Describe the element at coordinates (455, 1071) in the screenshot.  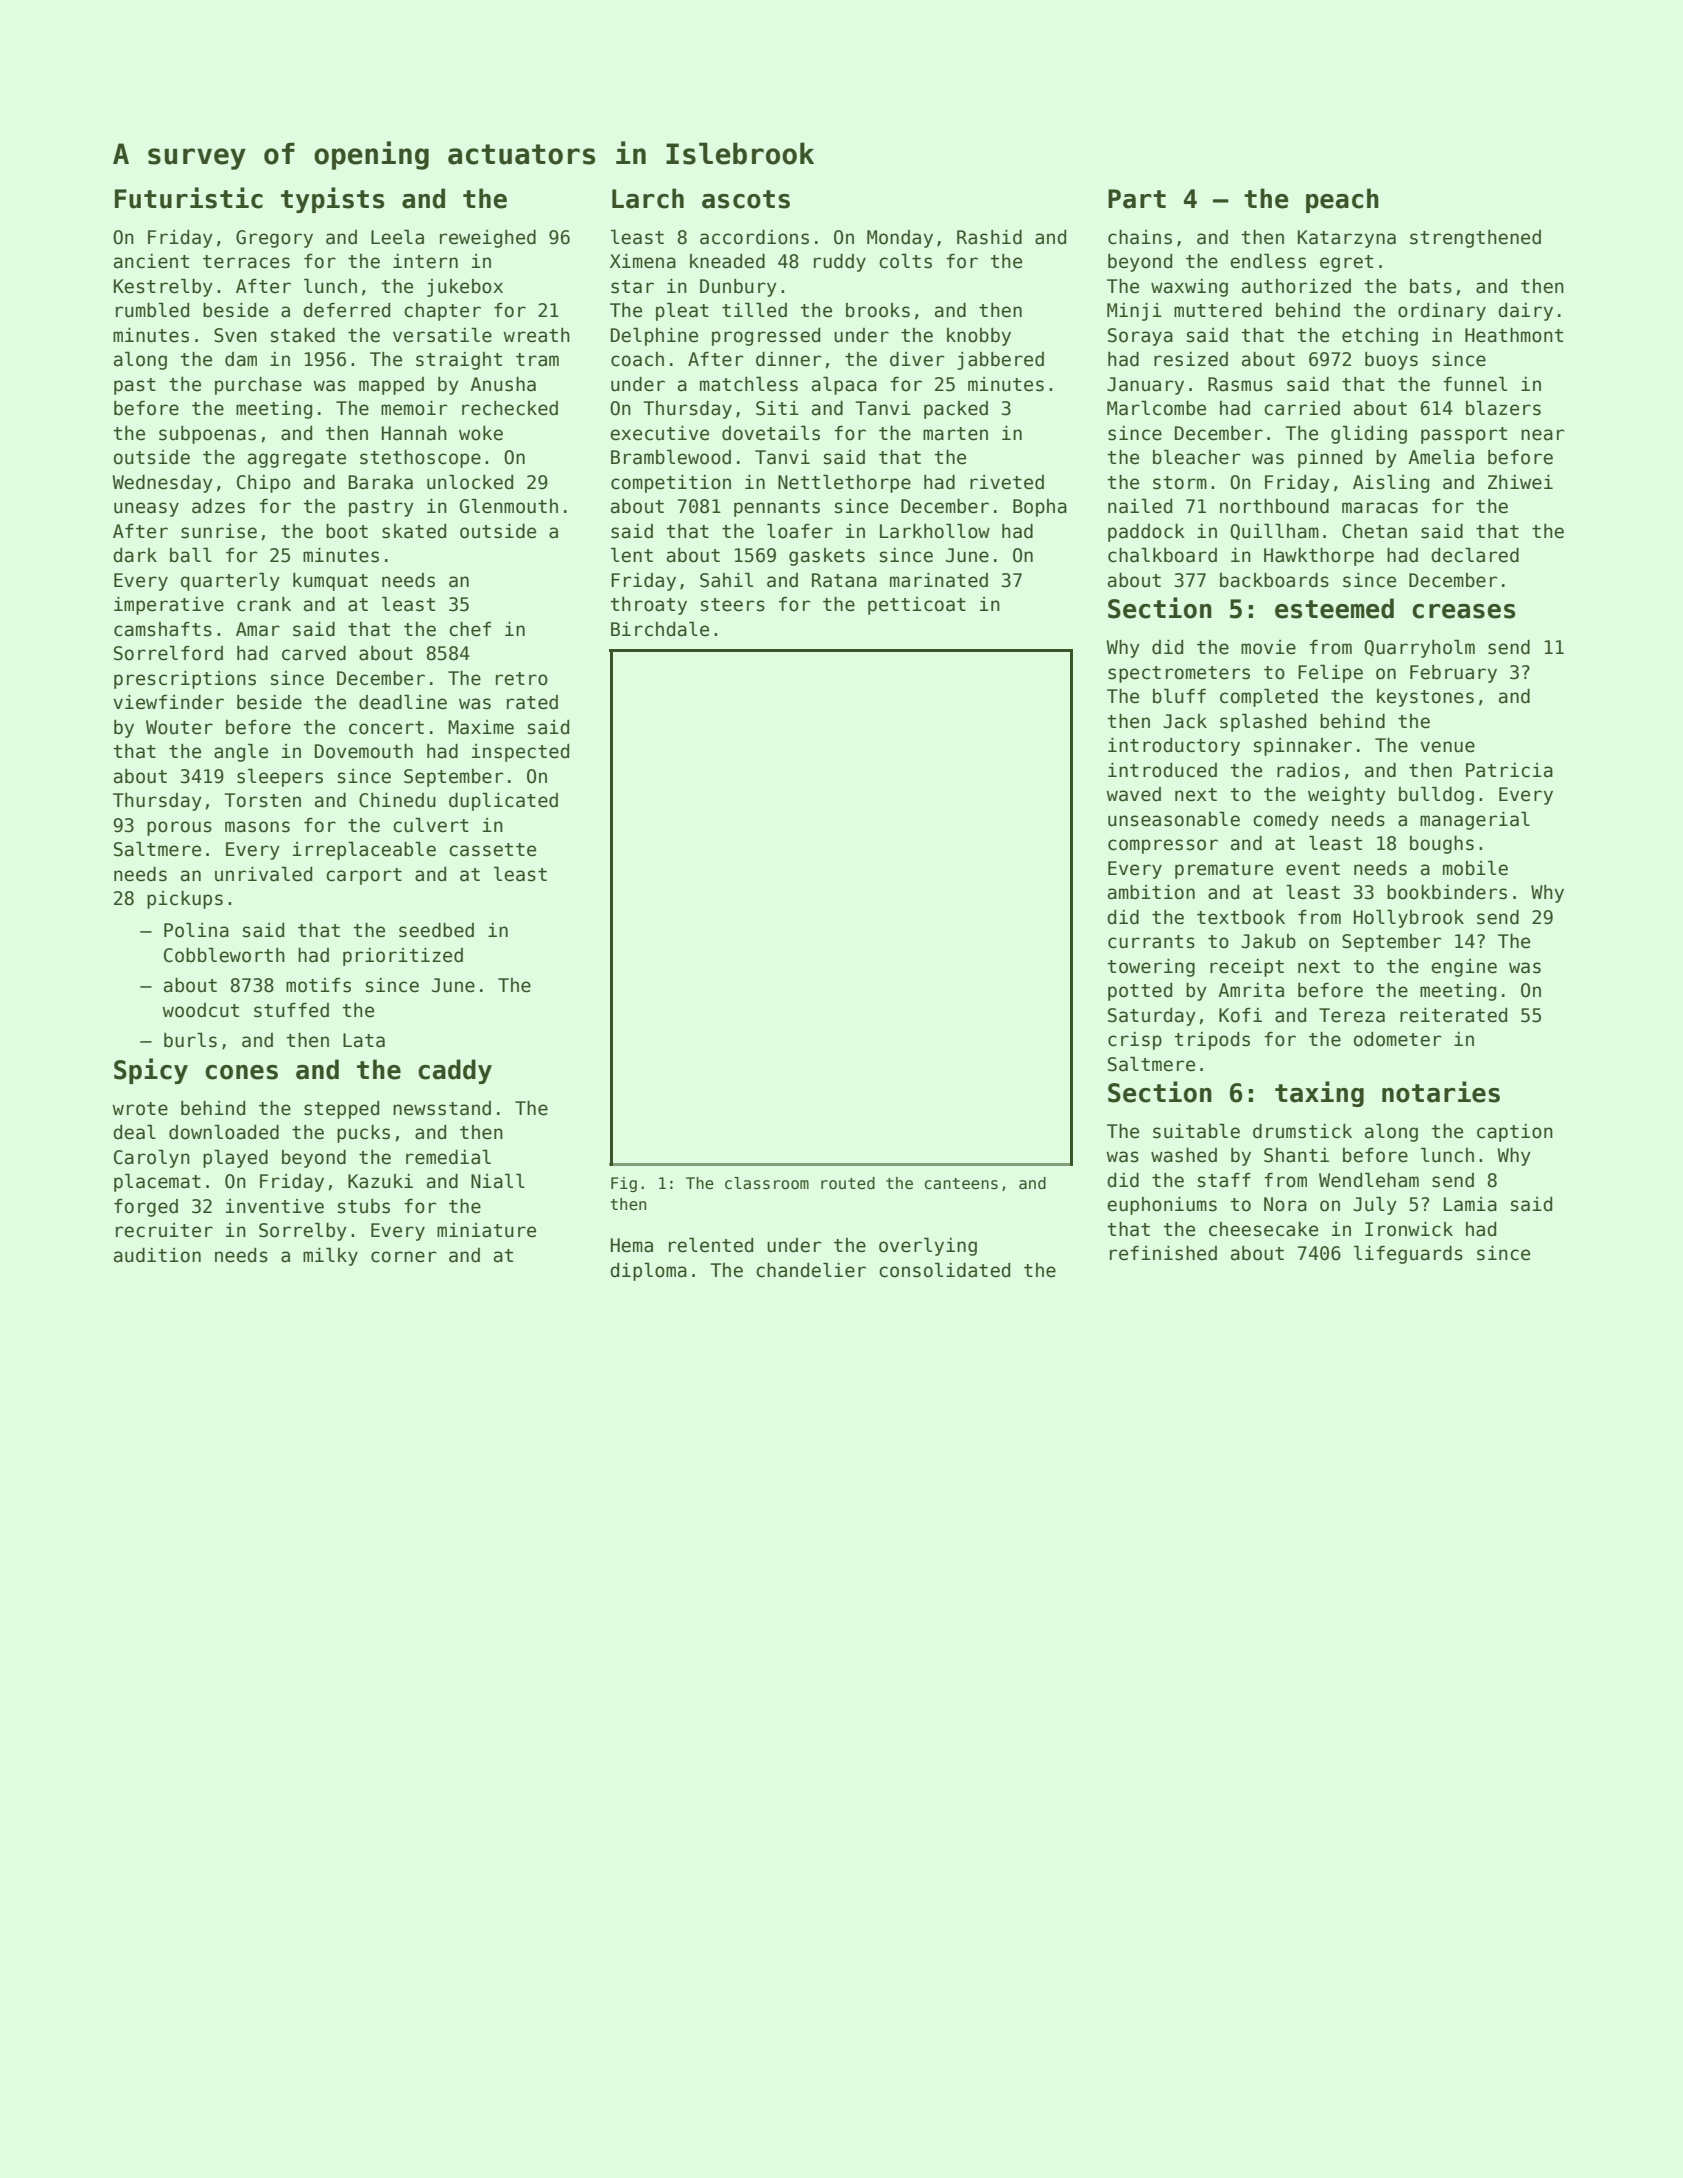
I see `caddy` at that location.
